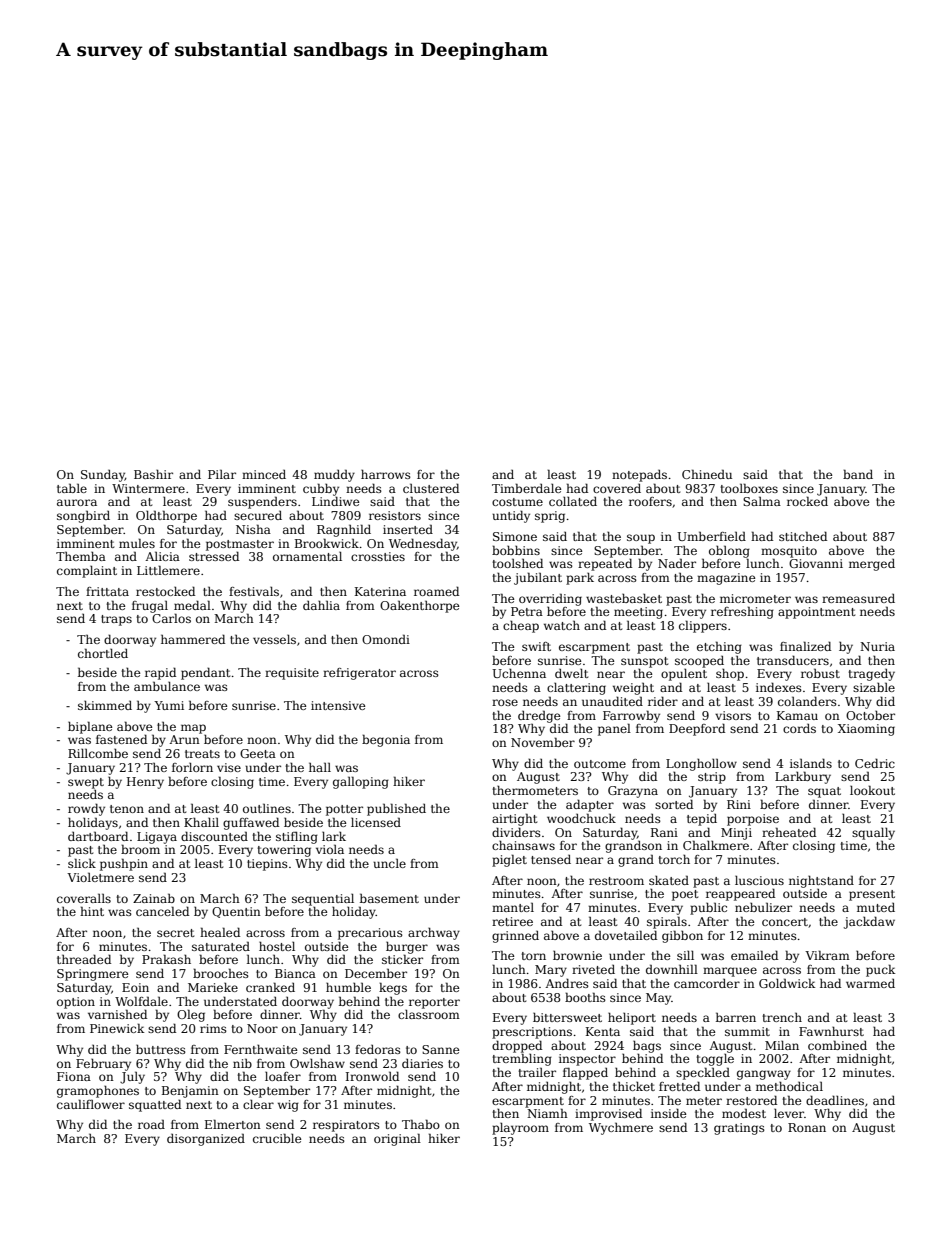 The height and width of the screenshot is (1233, 952). I want to click on band, so click(858, 474).
